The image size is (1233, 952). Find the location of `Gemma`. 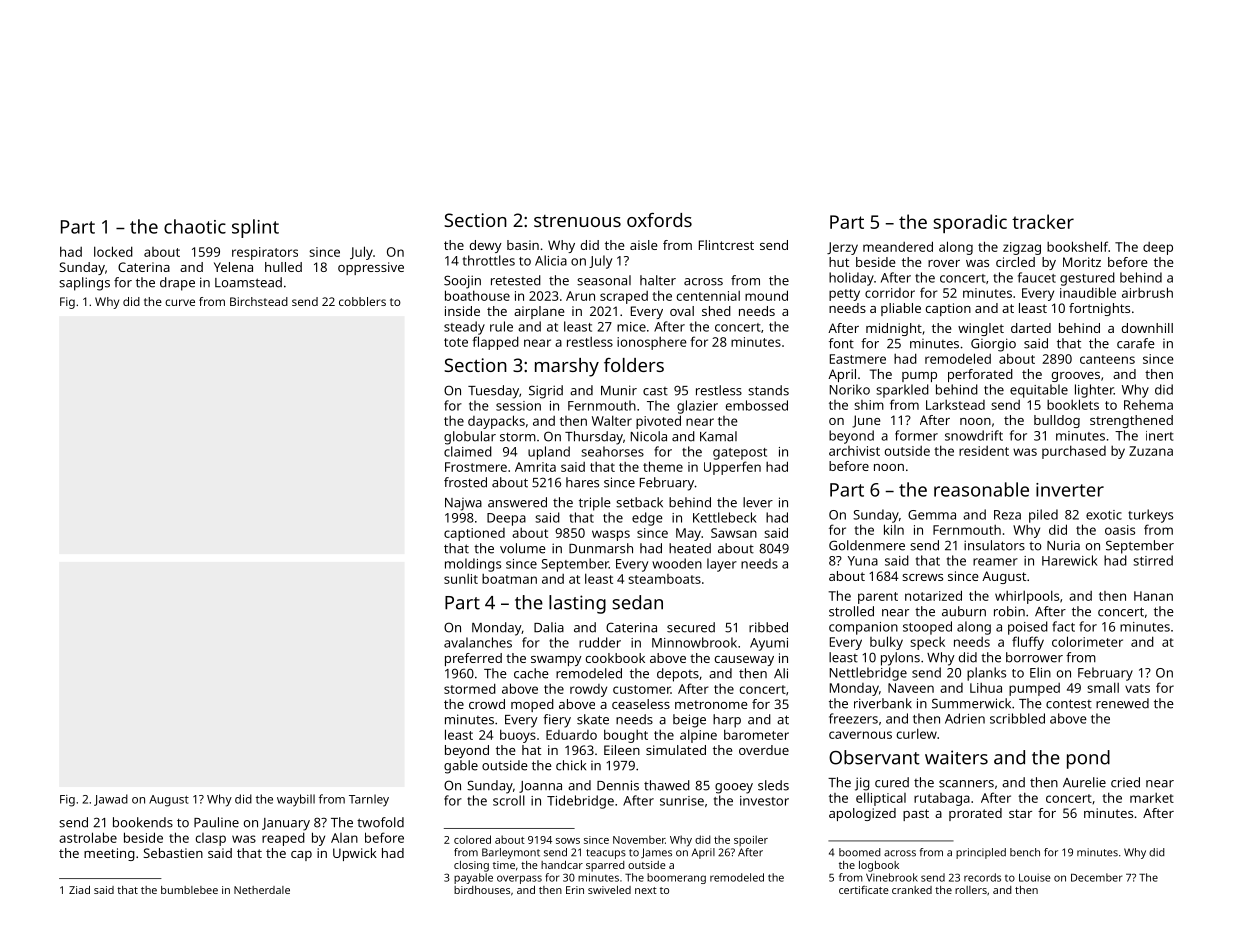

Gemma is located at coordinates (932, 515).
